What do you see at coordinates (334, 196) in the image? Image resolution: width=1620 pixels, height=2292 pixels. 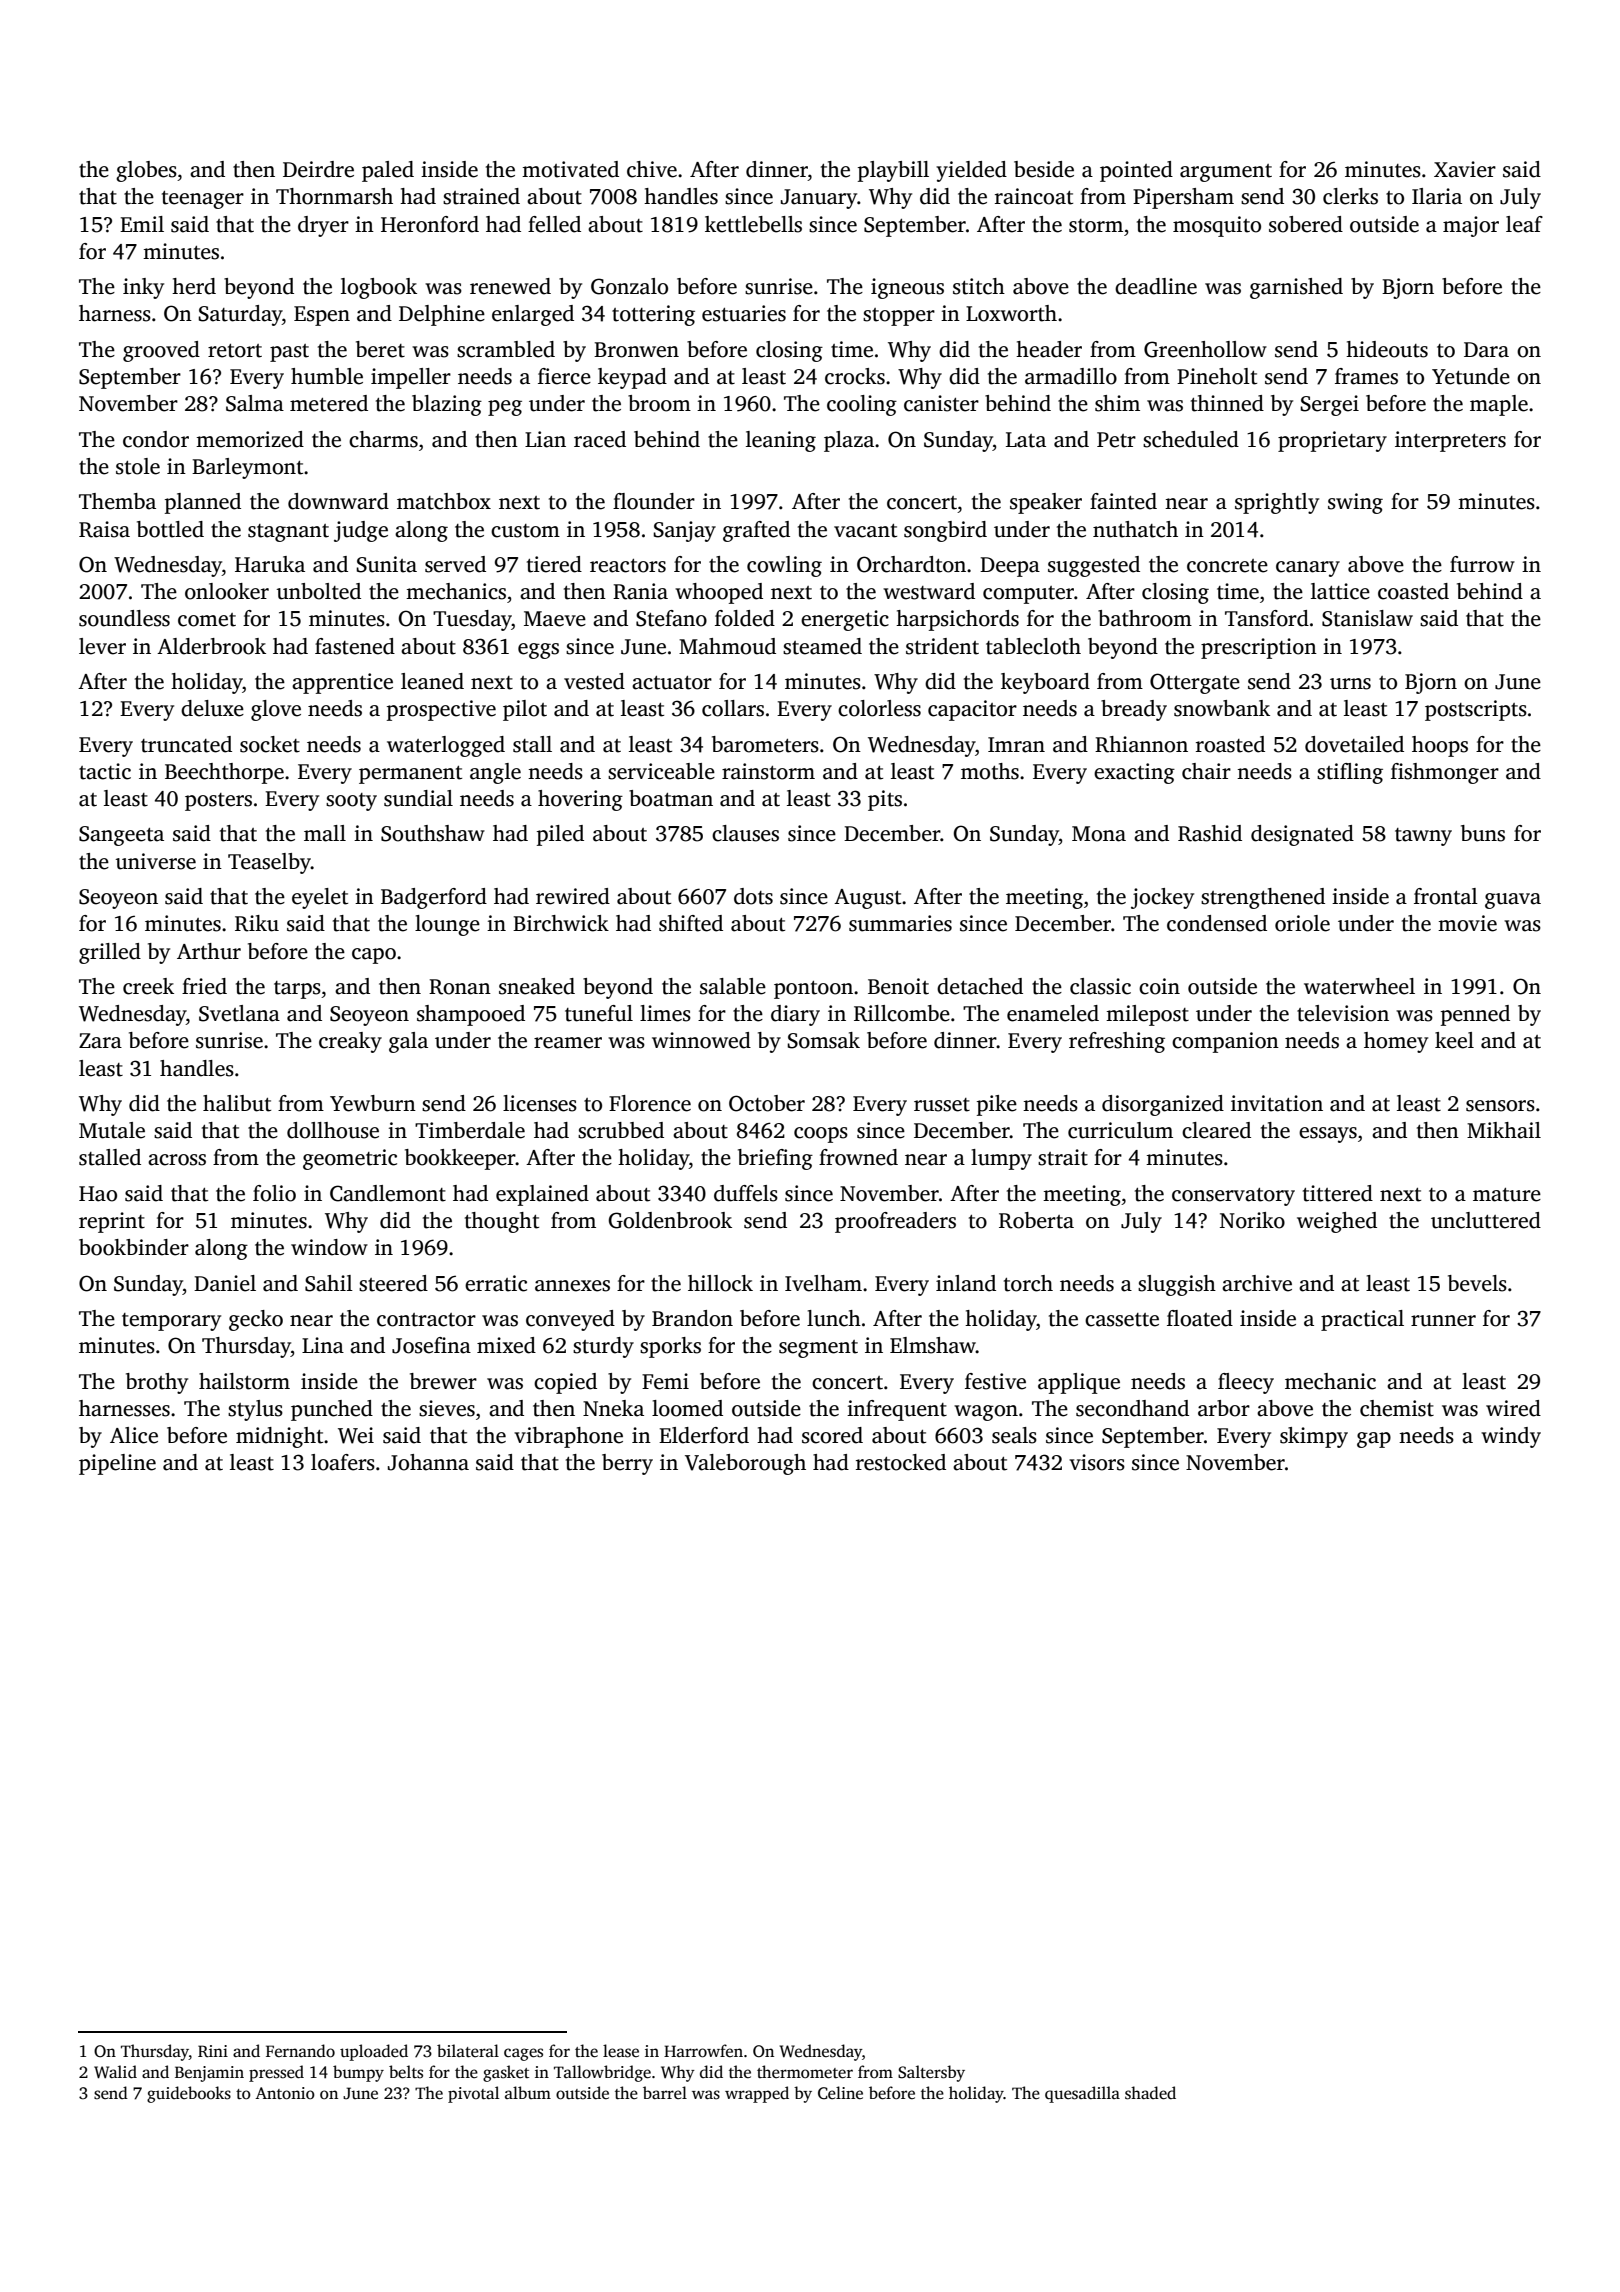 I see `Thornmarsh` at bounding box center [334, 196].
